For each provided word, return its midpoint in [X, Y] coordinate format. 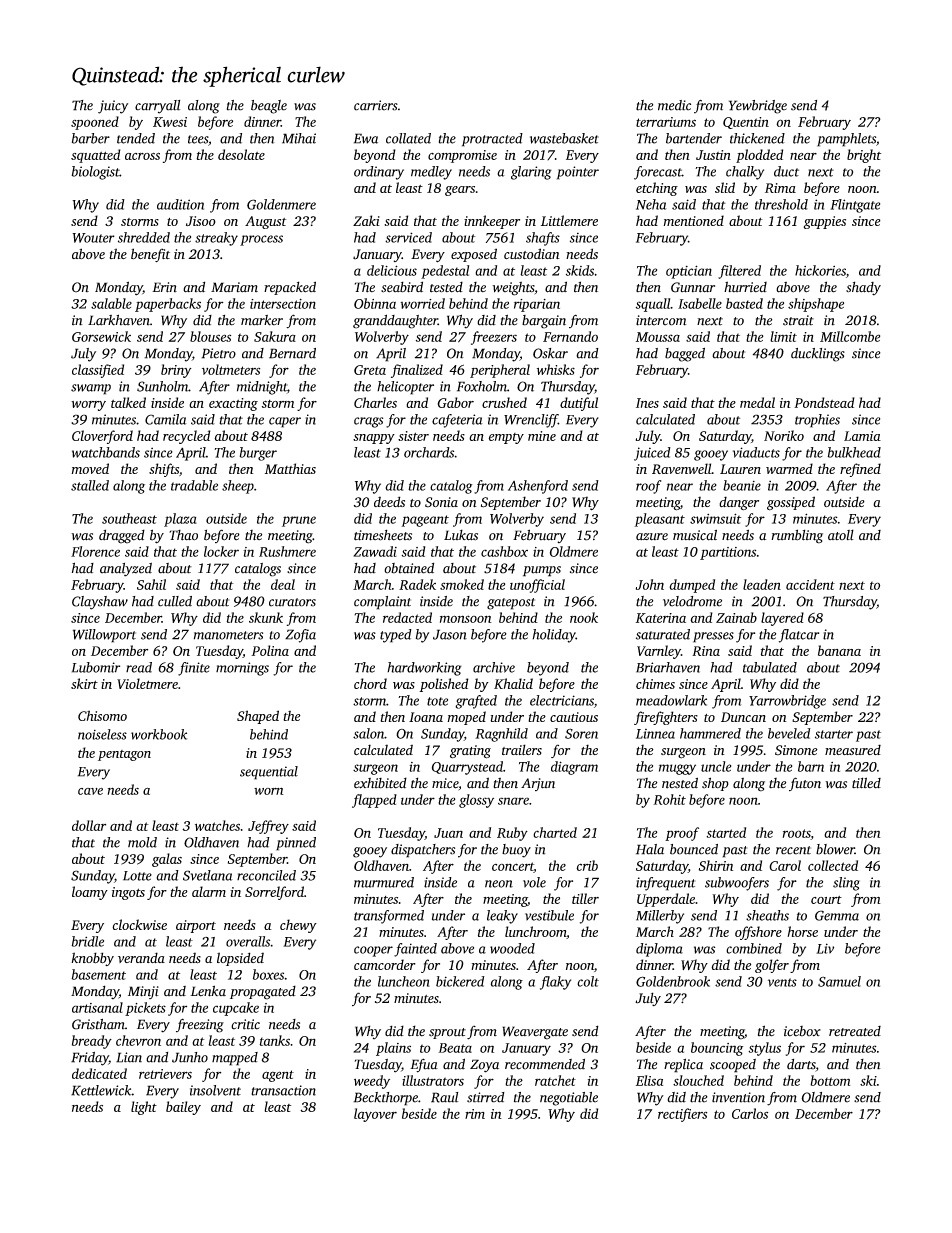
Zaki [366, 220]
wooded [512, 948]
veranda [141, 957]
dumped [692, 586]
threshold [781, 204]
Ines [647, 403]
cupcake [236, 1009]
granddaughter [395, 321]
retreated [855, 1031]
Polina [270, 650]
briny [176, 371]
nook [584, 617]
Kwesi [170, 122]
